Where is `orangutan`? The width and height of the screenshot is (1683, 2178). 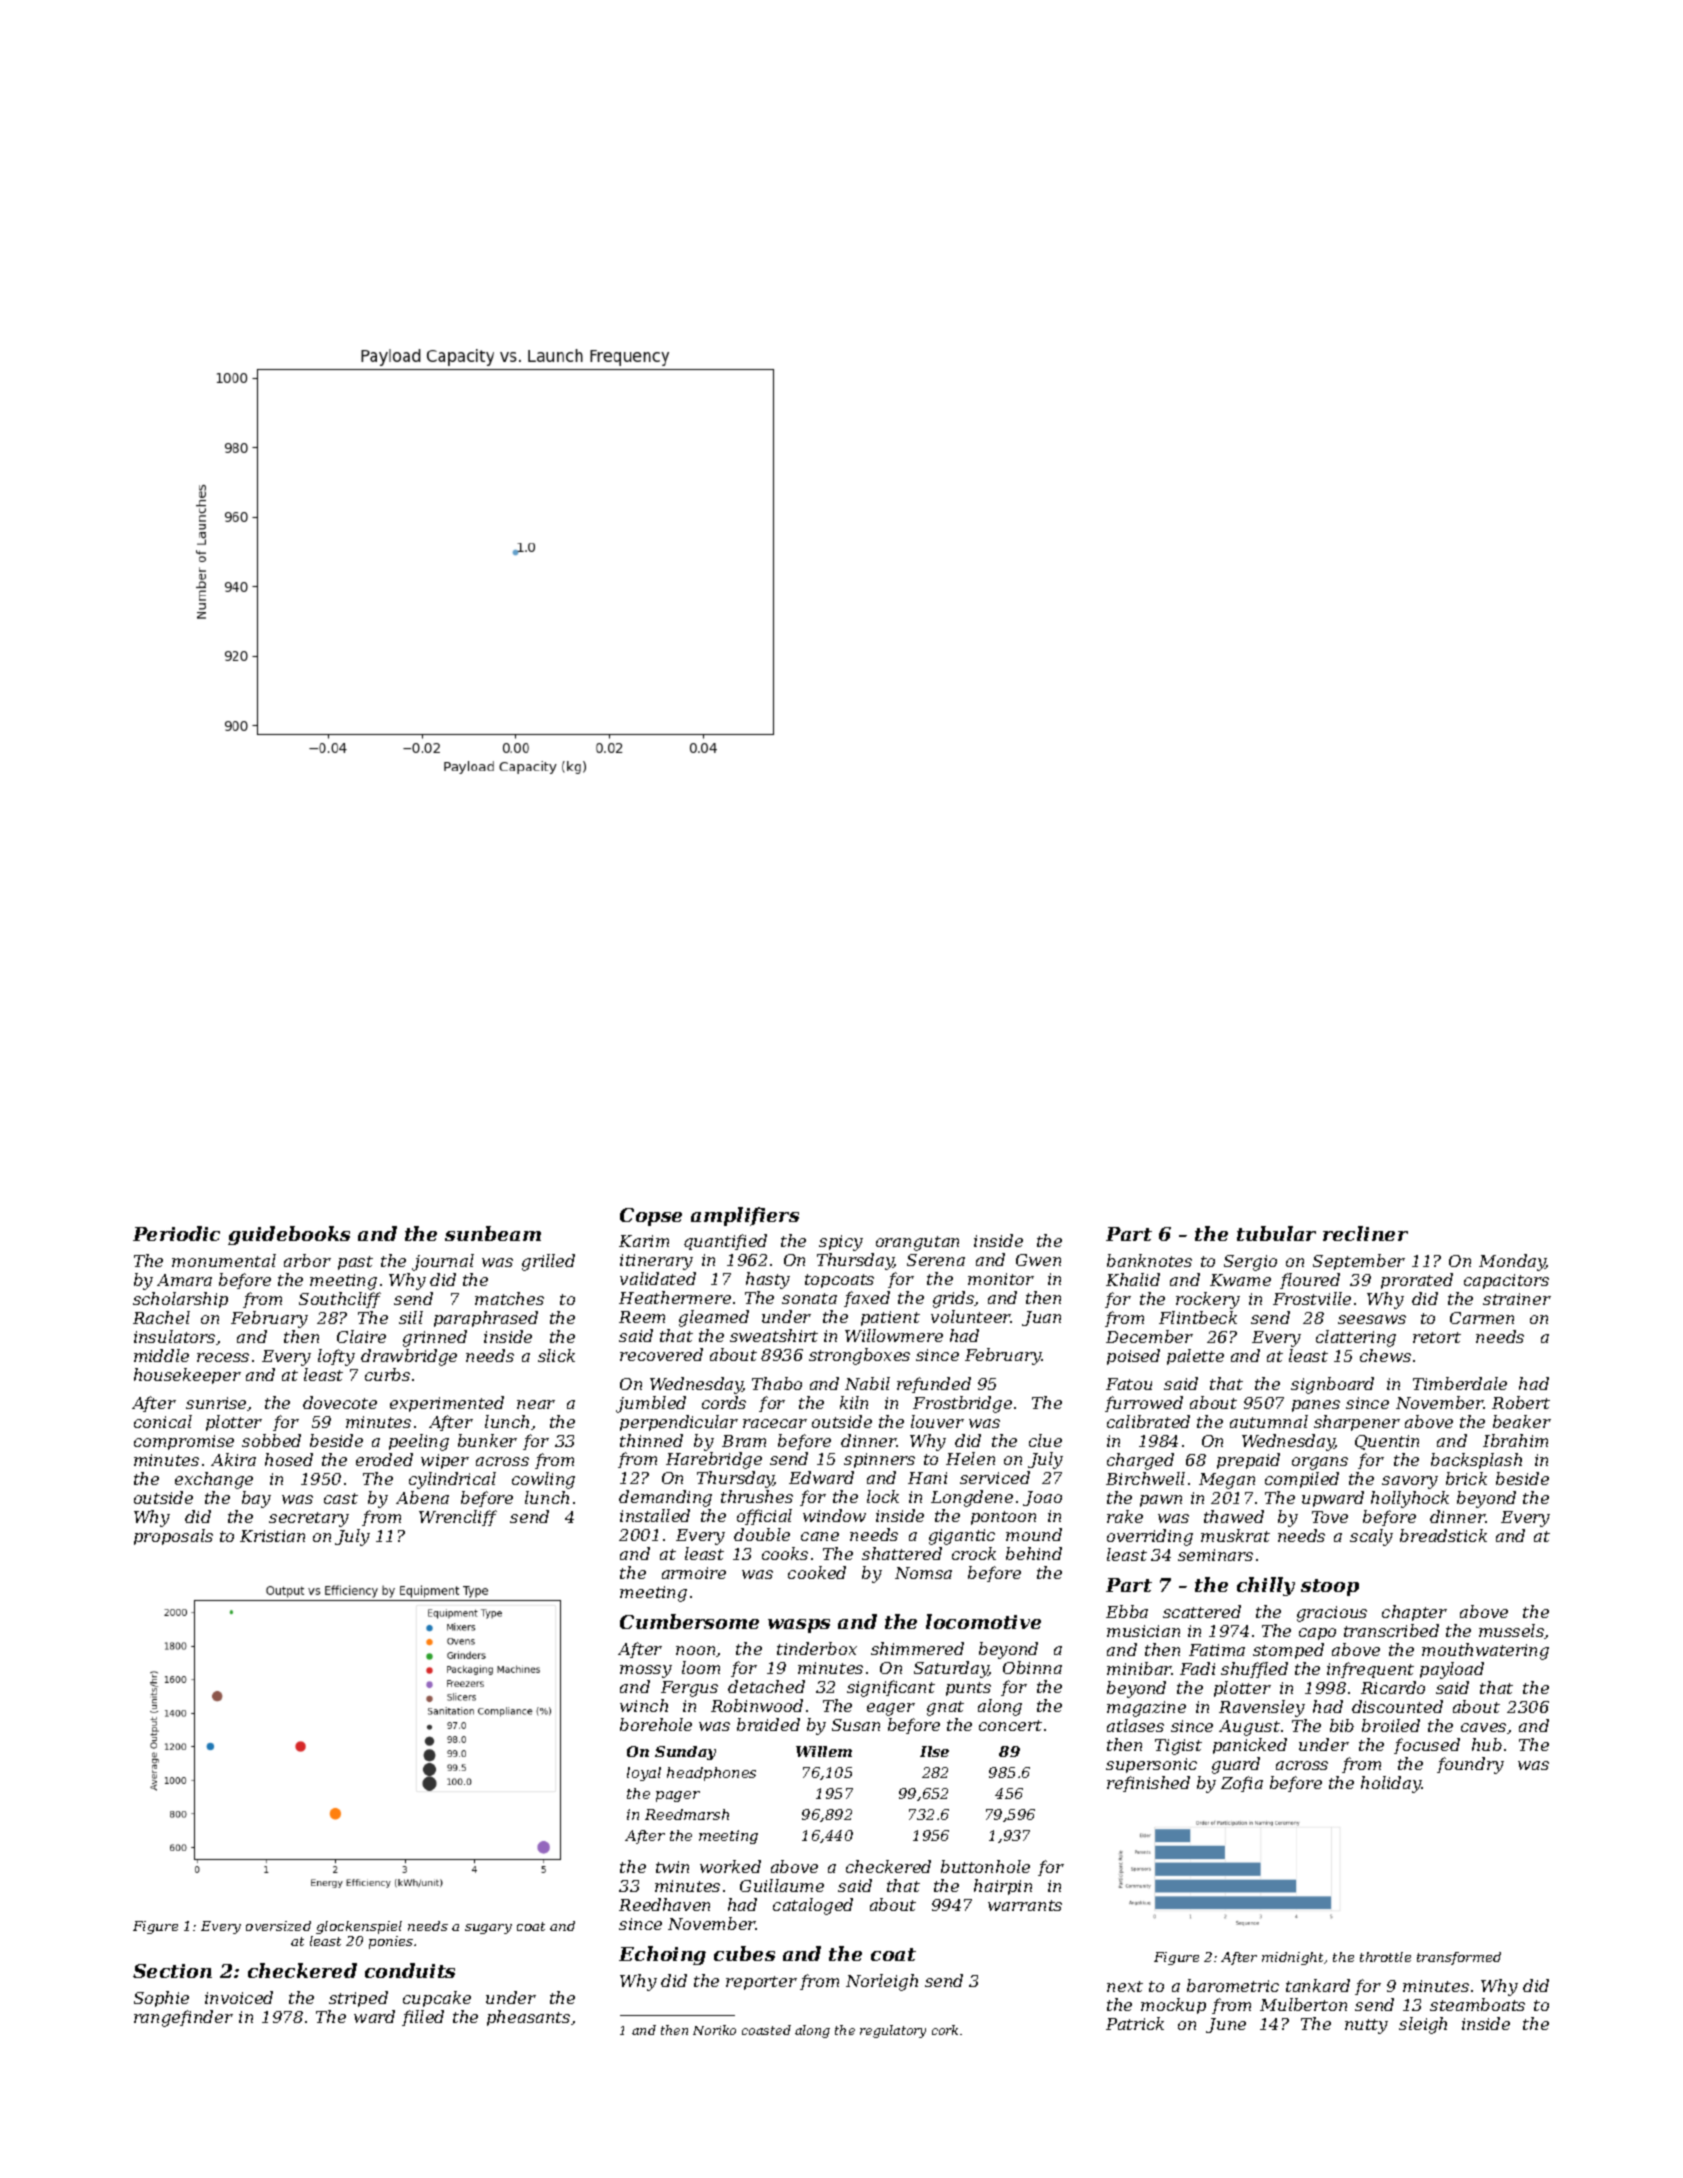 orangutan is located at coordinates (917, 1243).
